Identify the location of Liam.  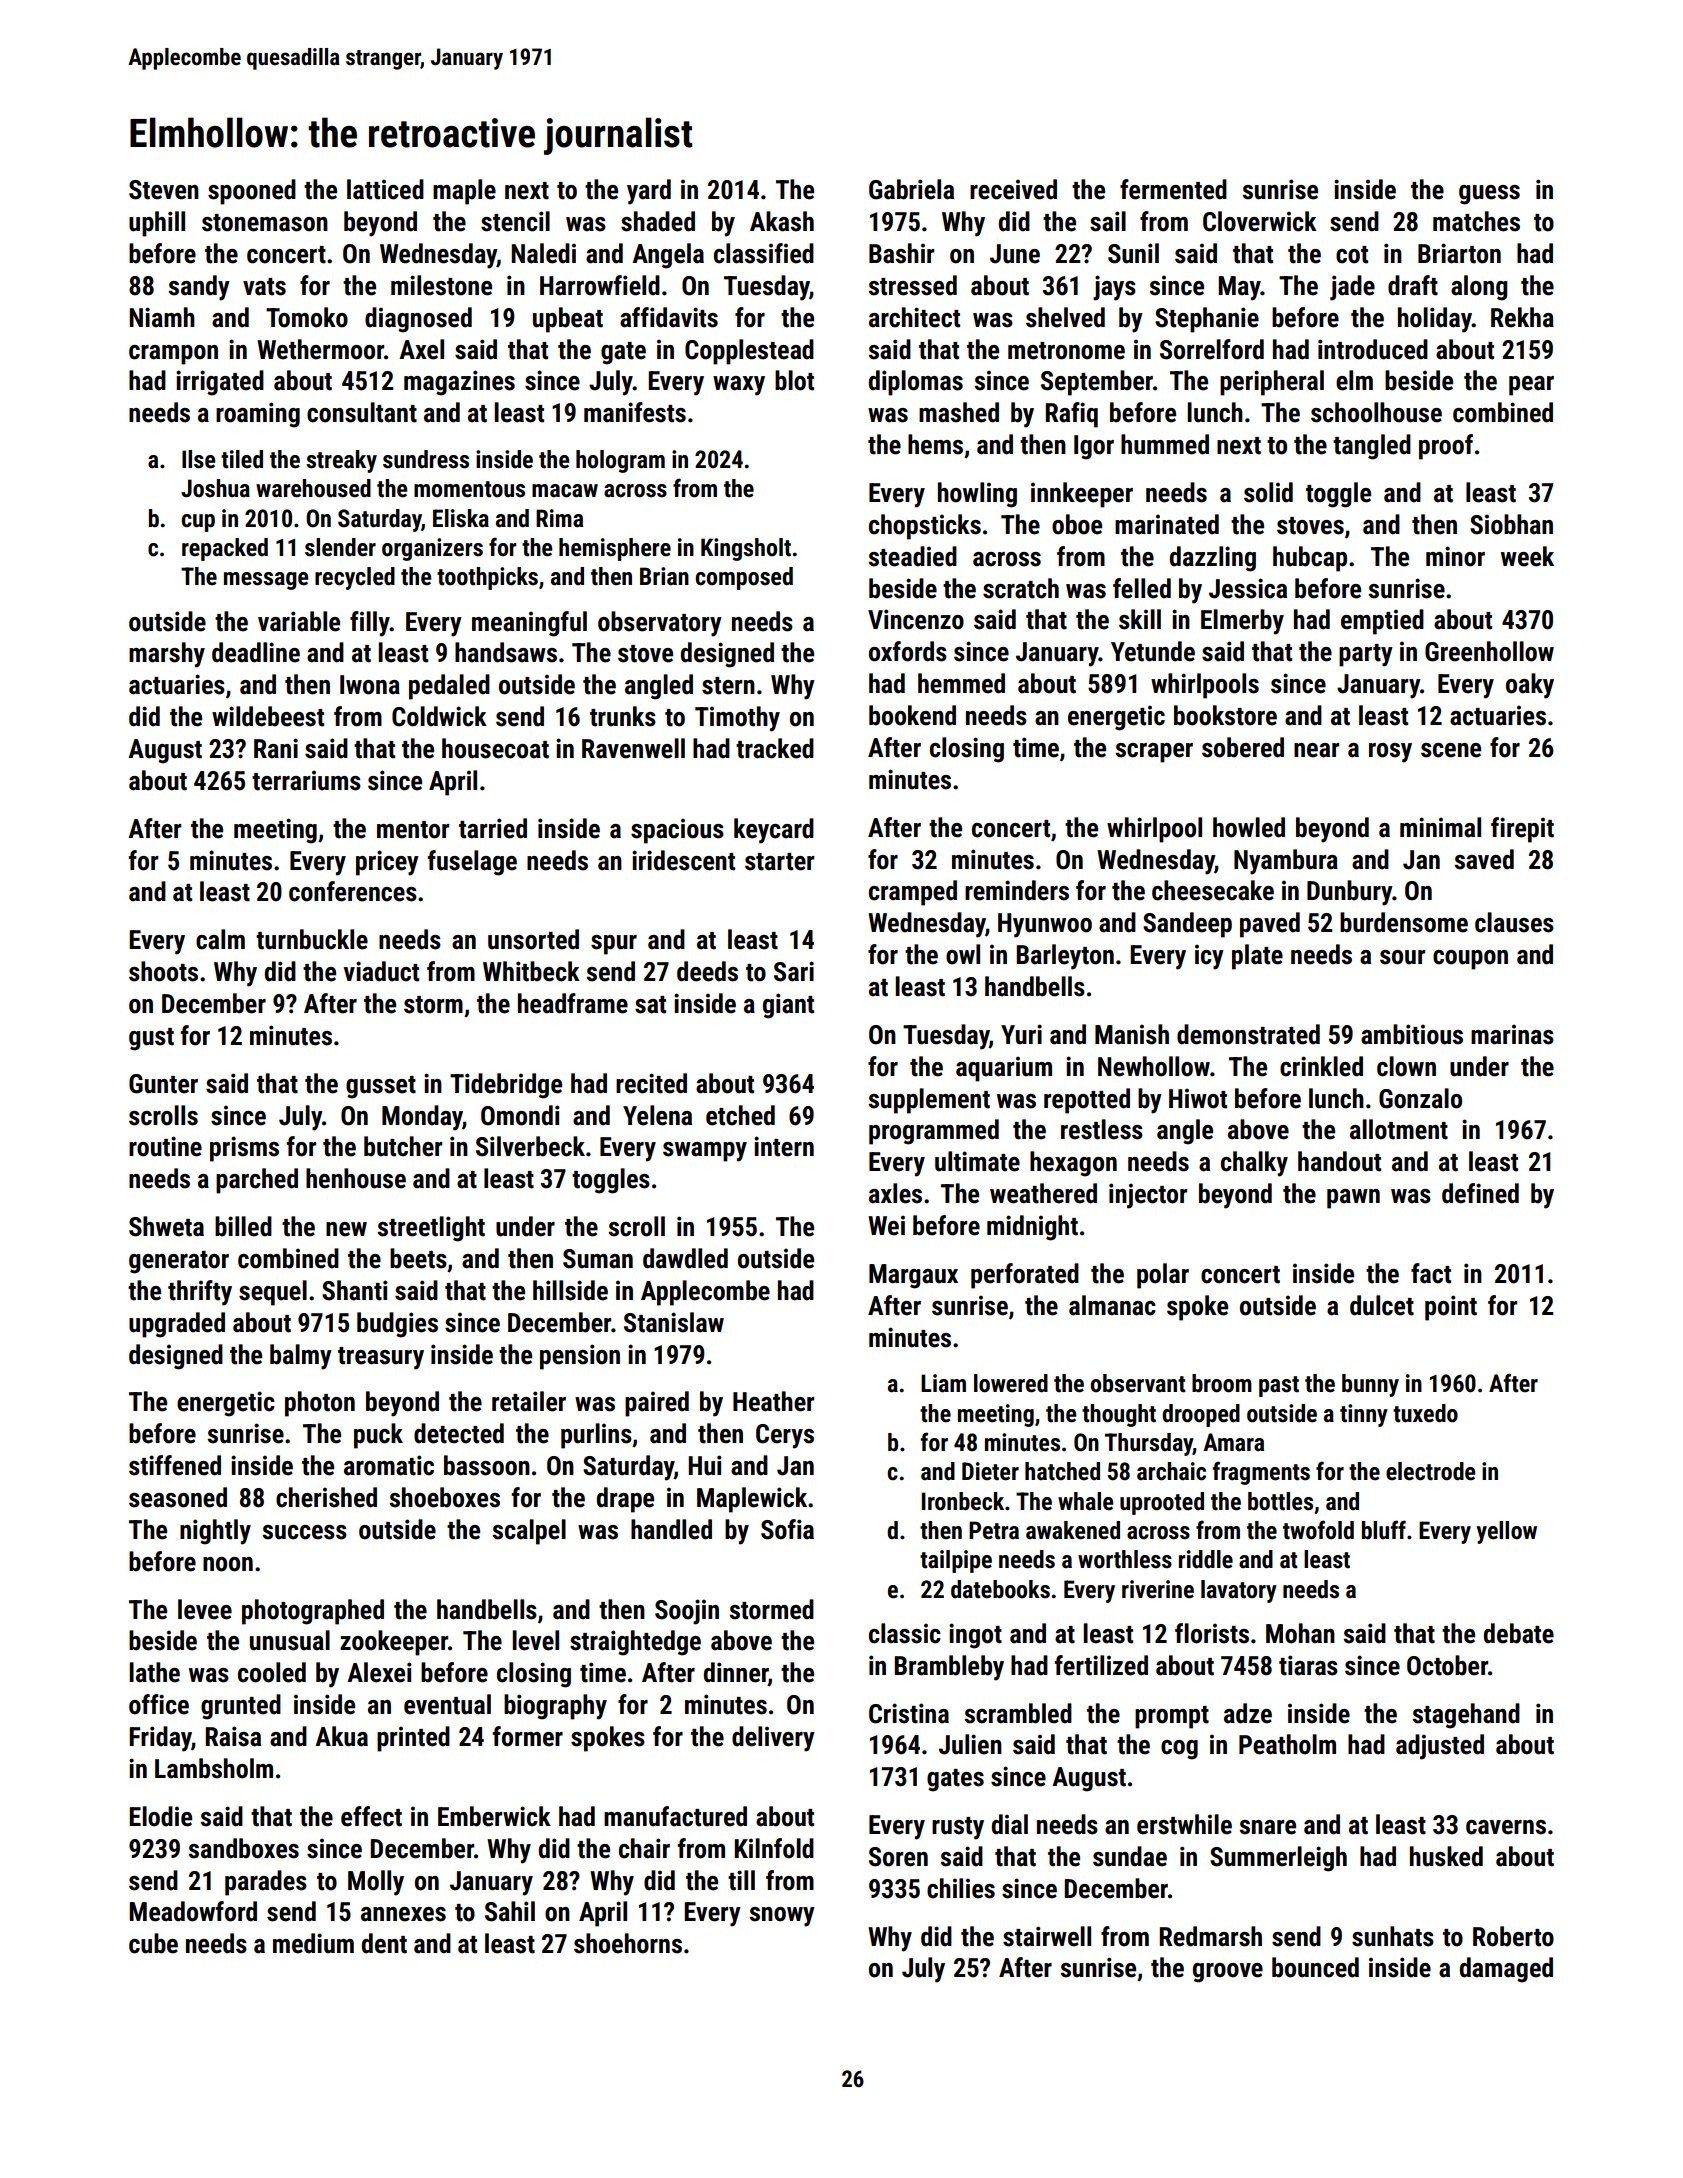
(943, 1383).
